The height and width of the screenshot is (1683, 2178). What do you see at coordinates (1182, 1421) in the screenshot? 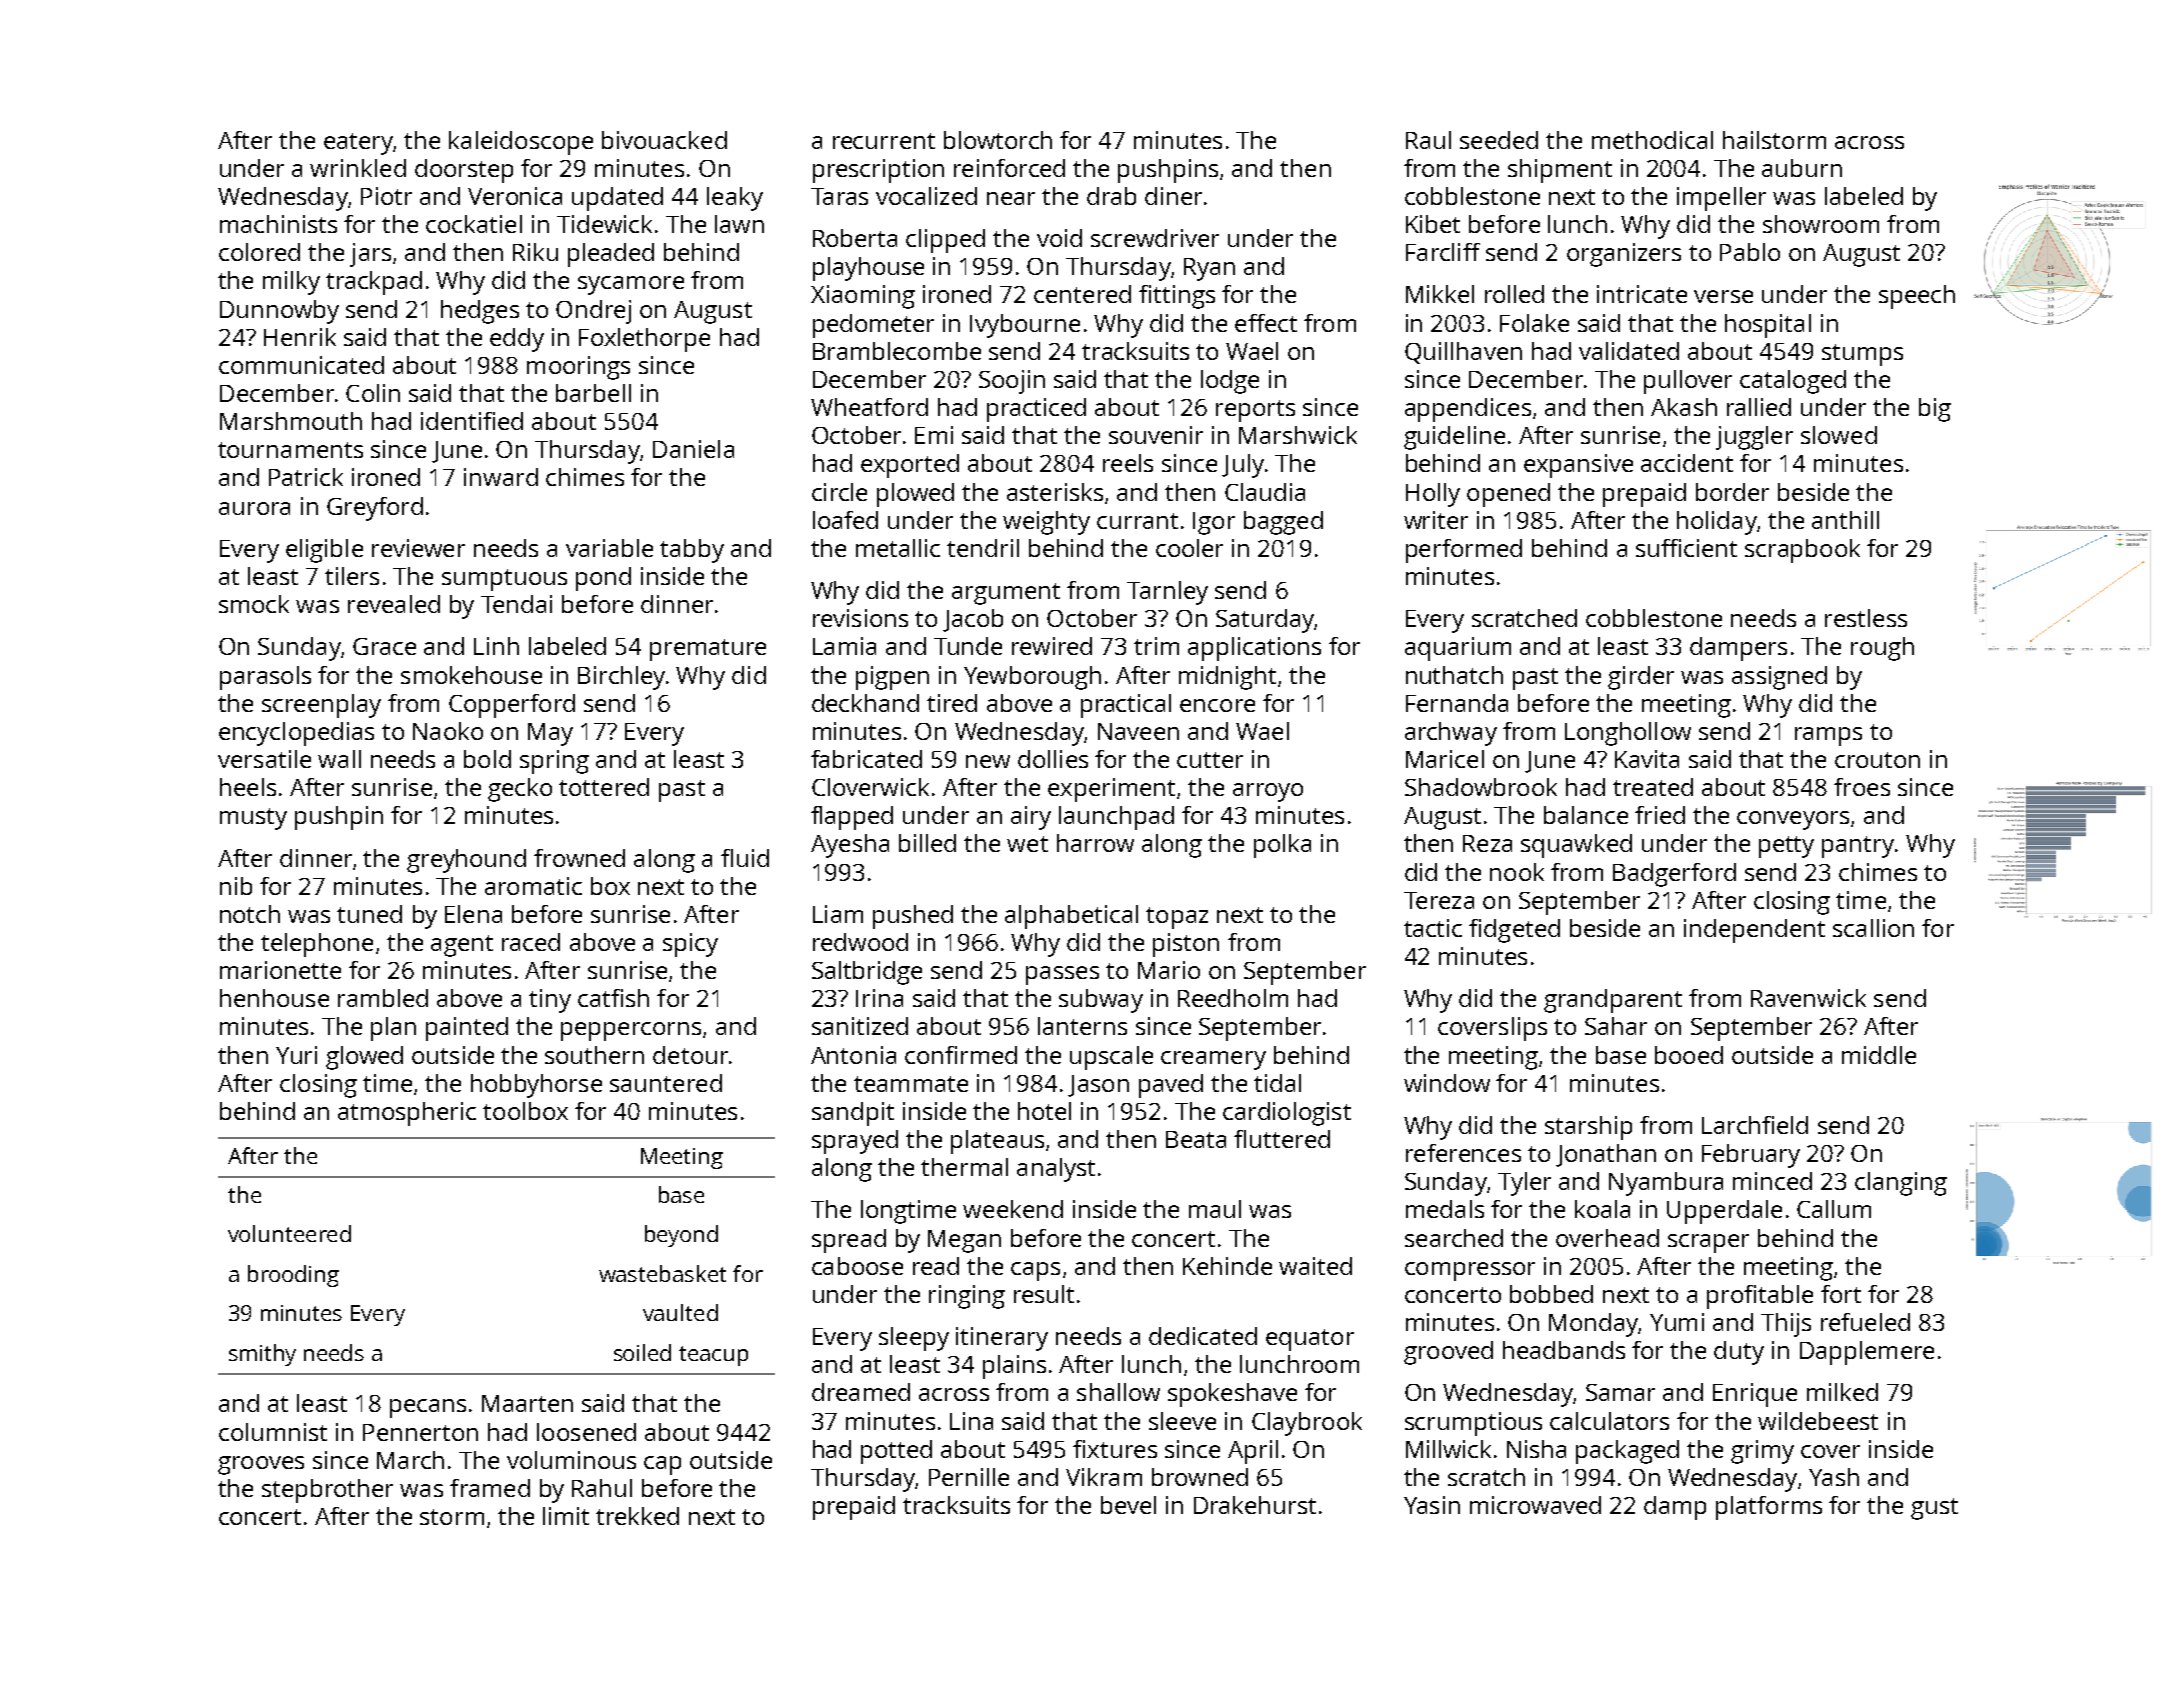
I see `sleeve` at bounding box center [1182, 1421].
